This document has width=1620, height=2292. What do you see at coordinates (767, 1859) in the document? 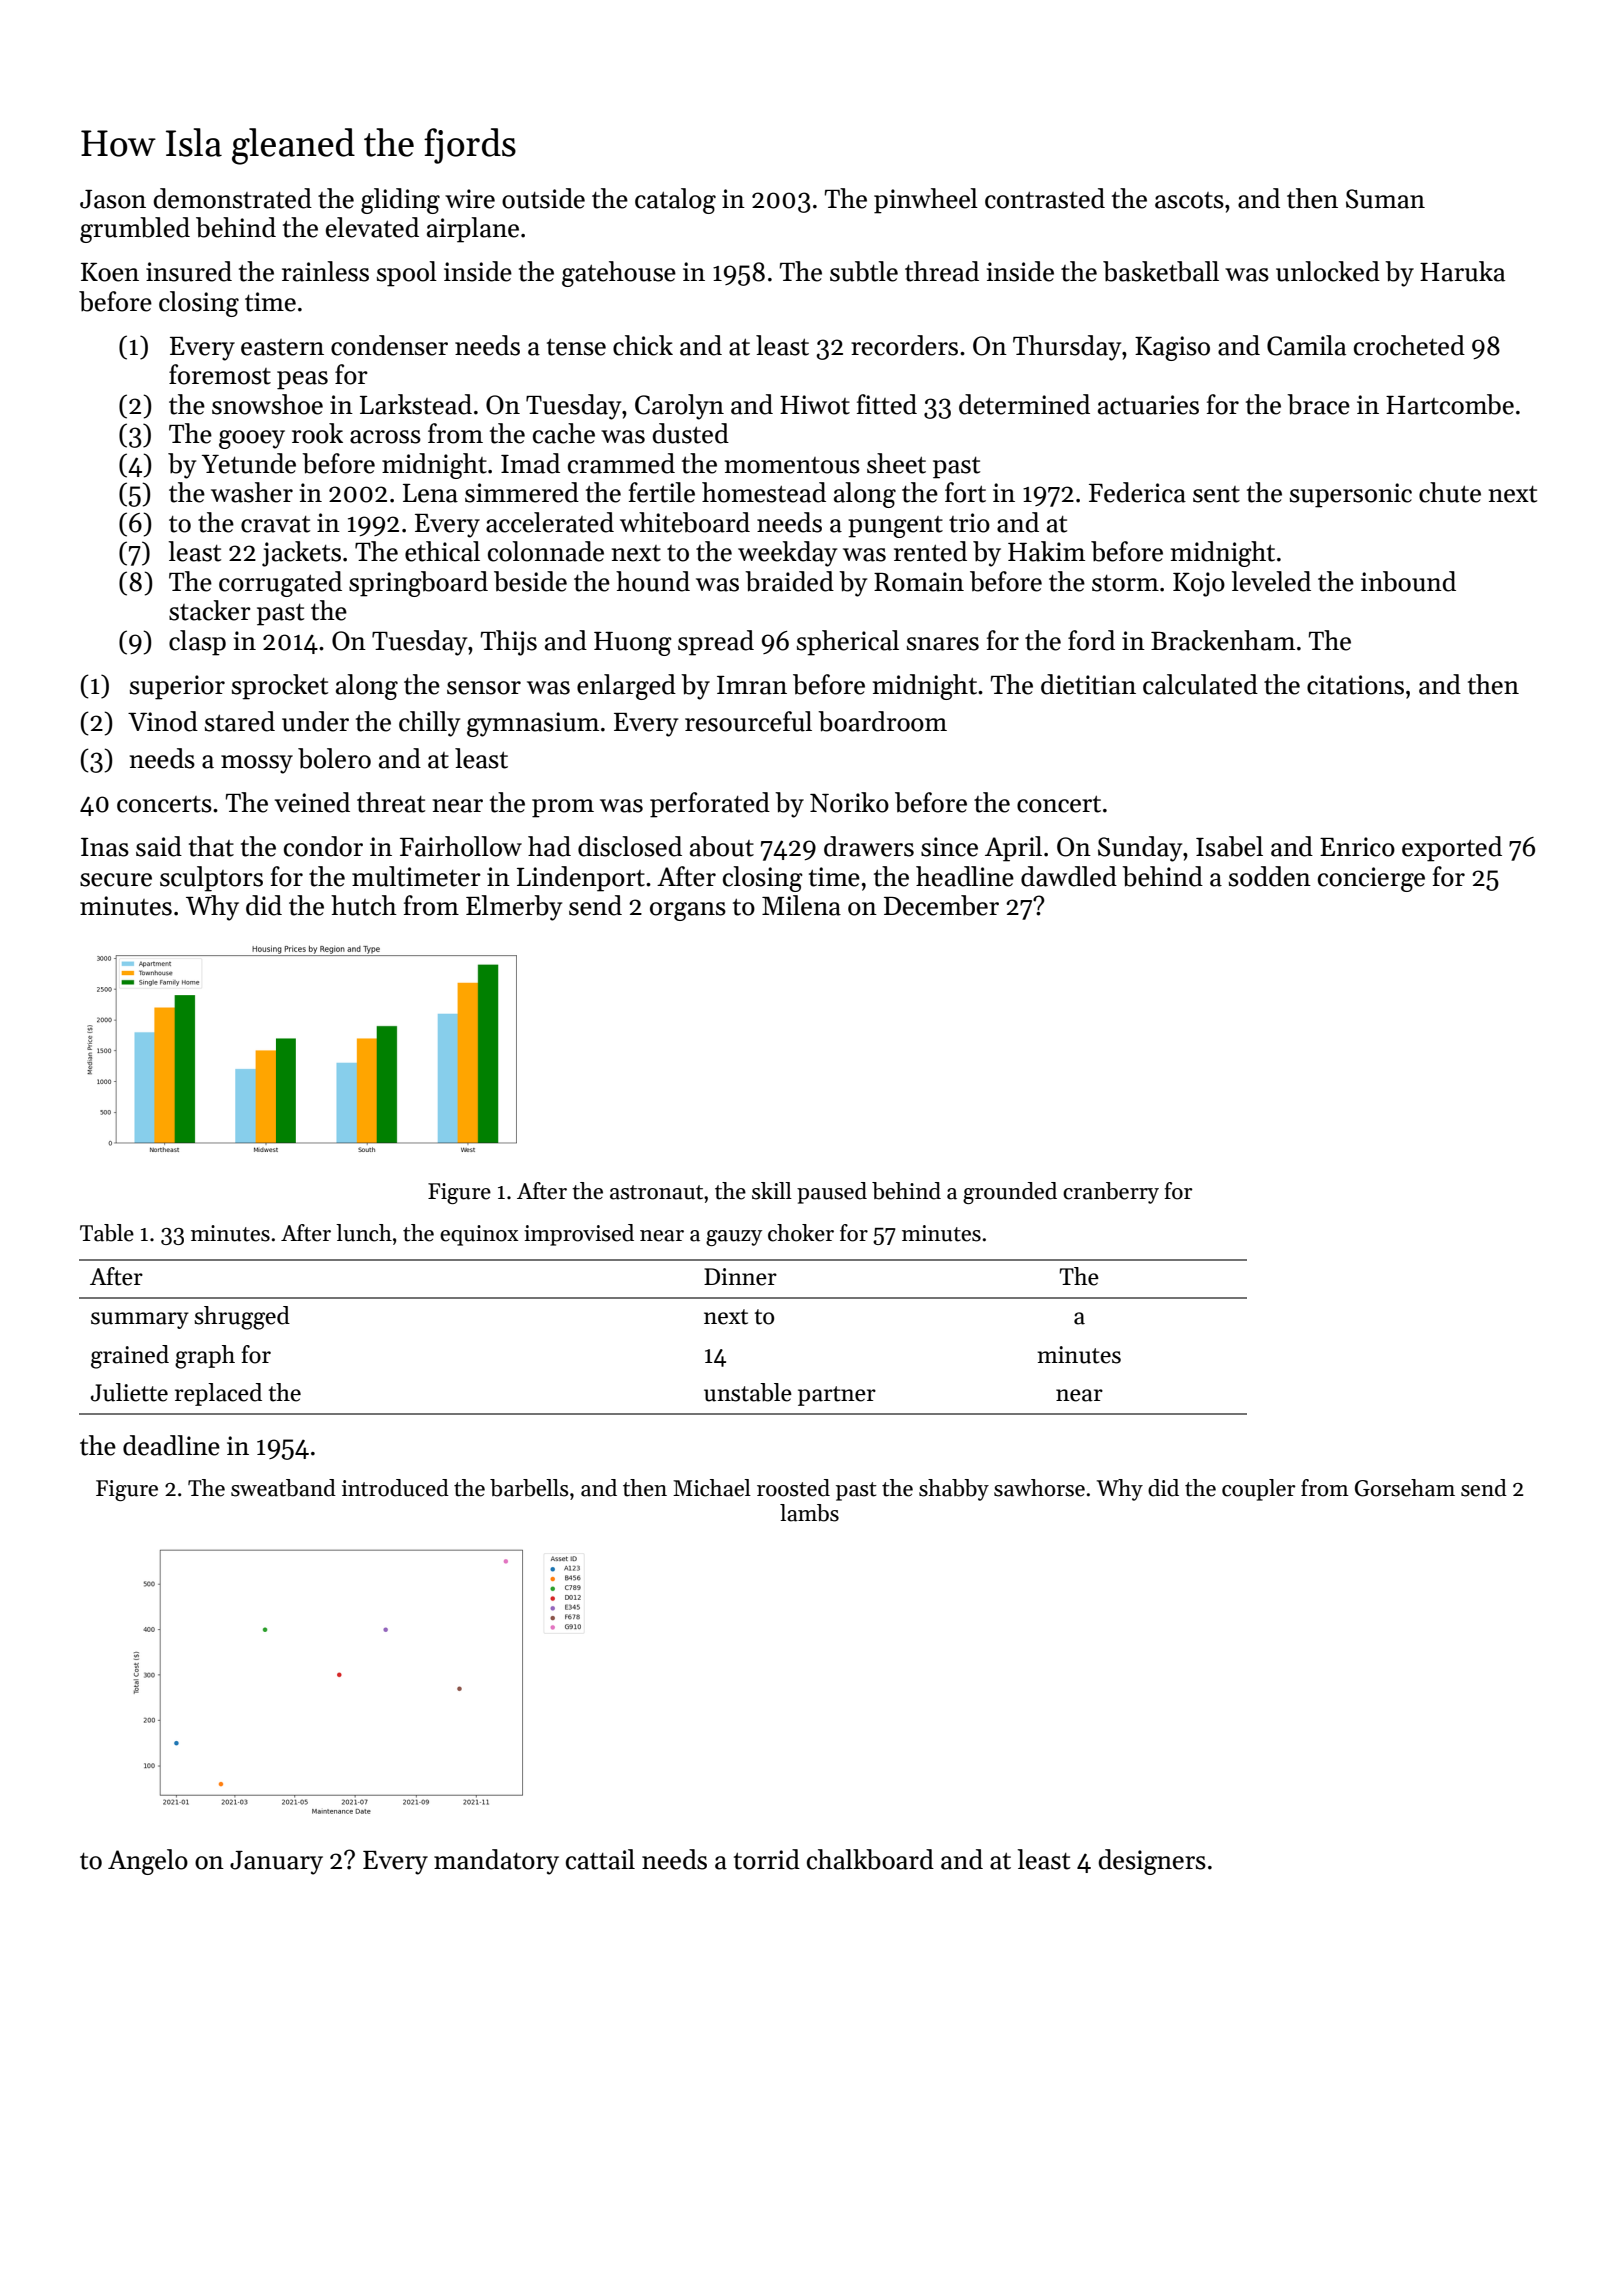
I see `torrid` at bounding box center [767, 1859].
